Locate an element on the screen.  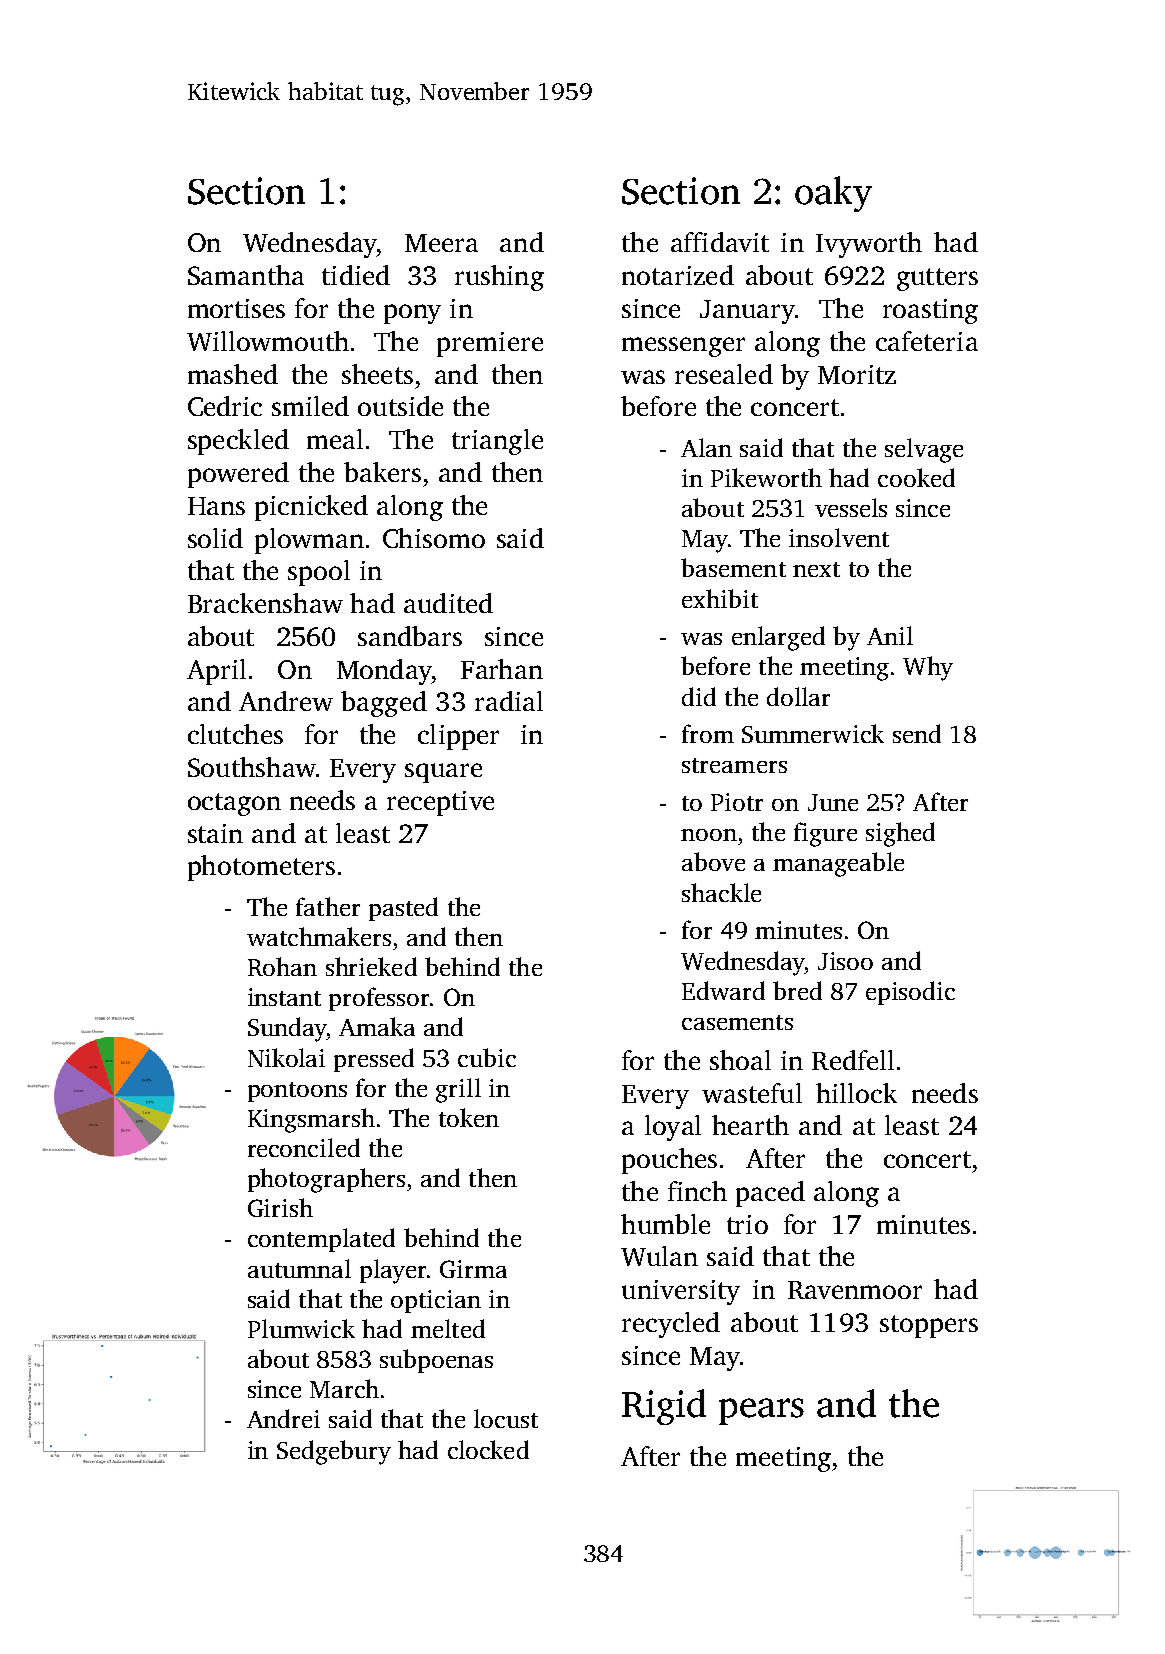
Samantha is located at coordinates (246, 275).
